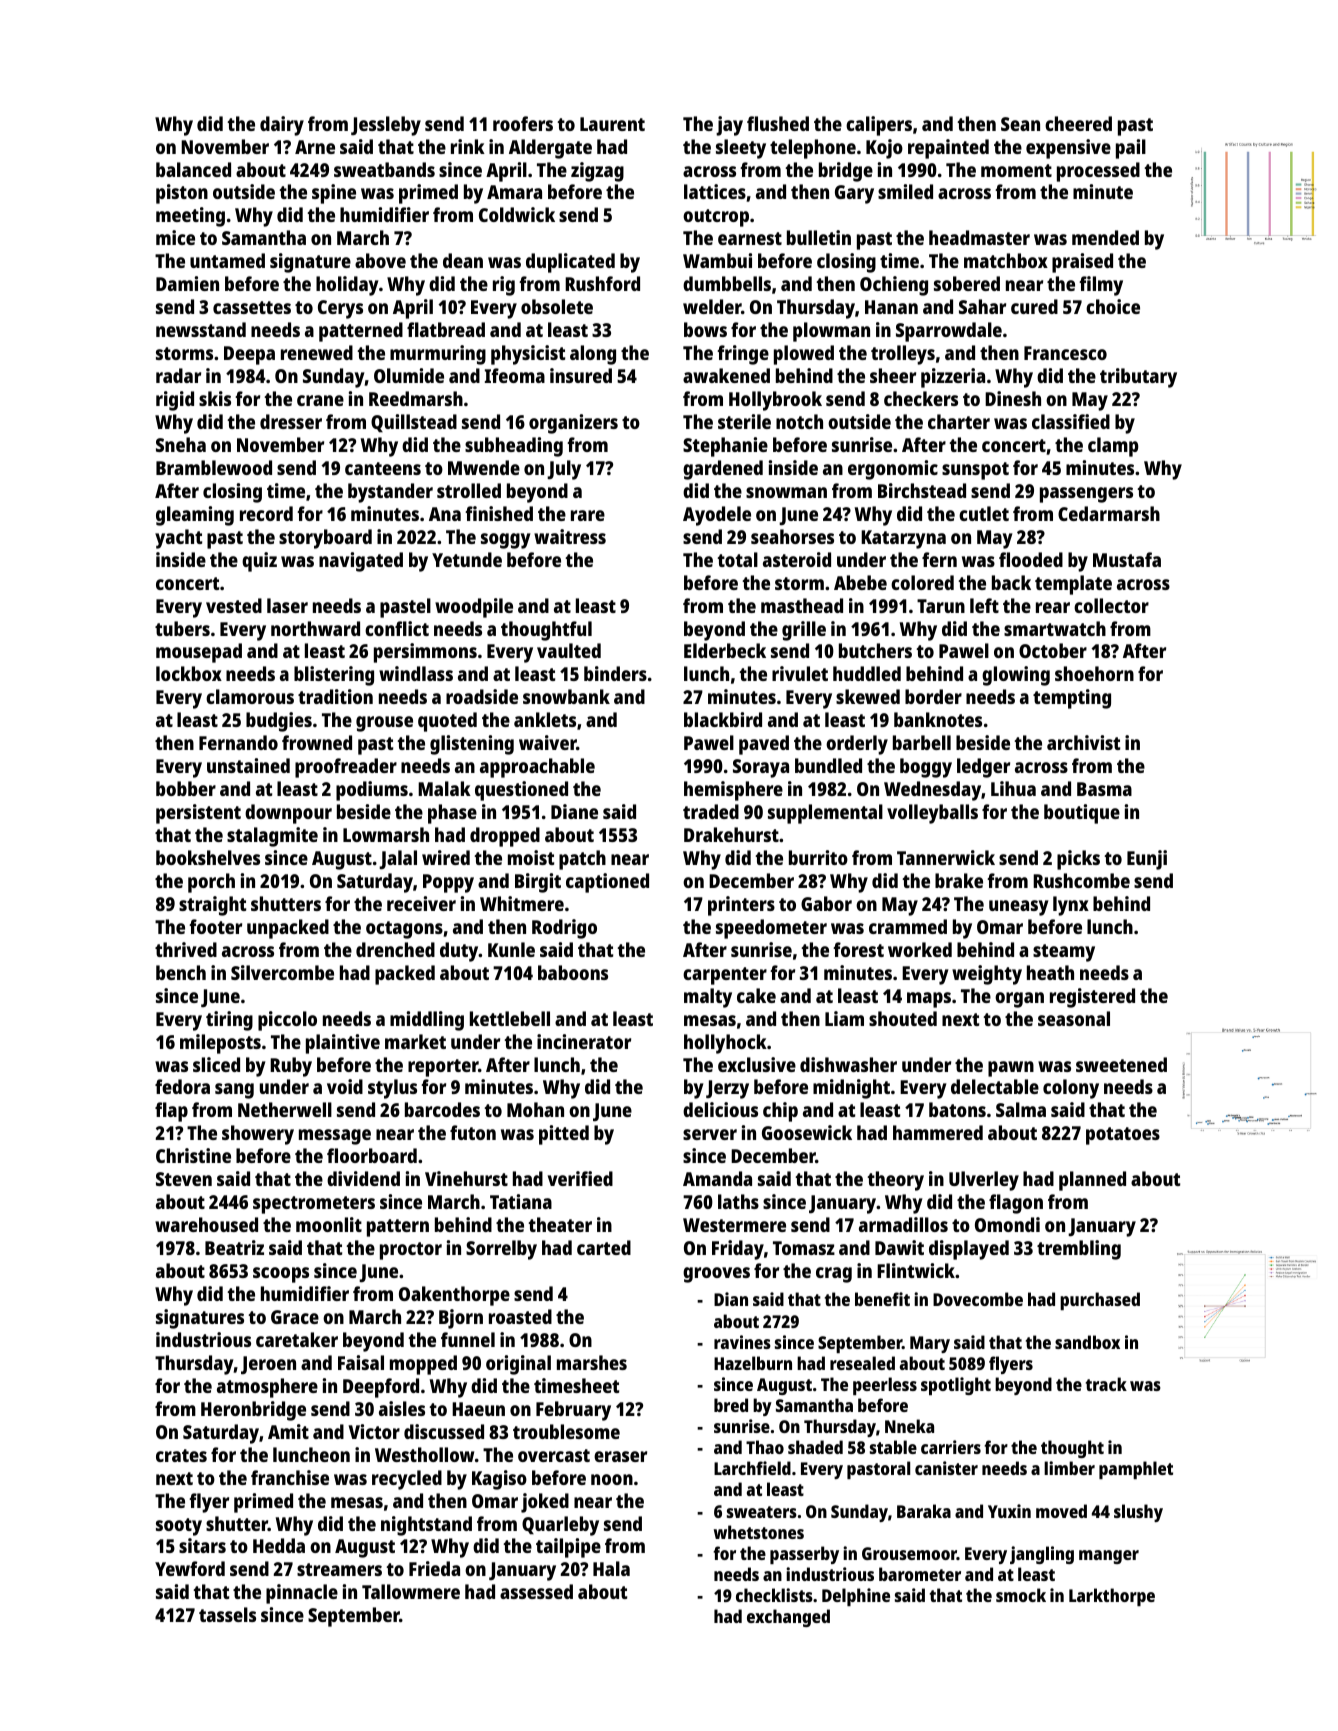 This page has height=1731, width=1338. What do you see at coordinates (612, 124) in the page?
I see `Laurent` at bounding box center [612, 124].
